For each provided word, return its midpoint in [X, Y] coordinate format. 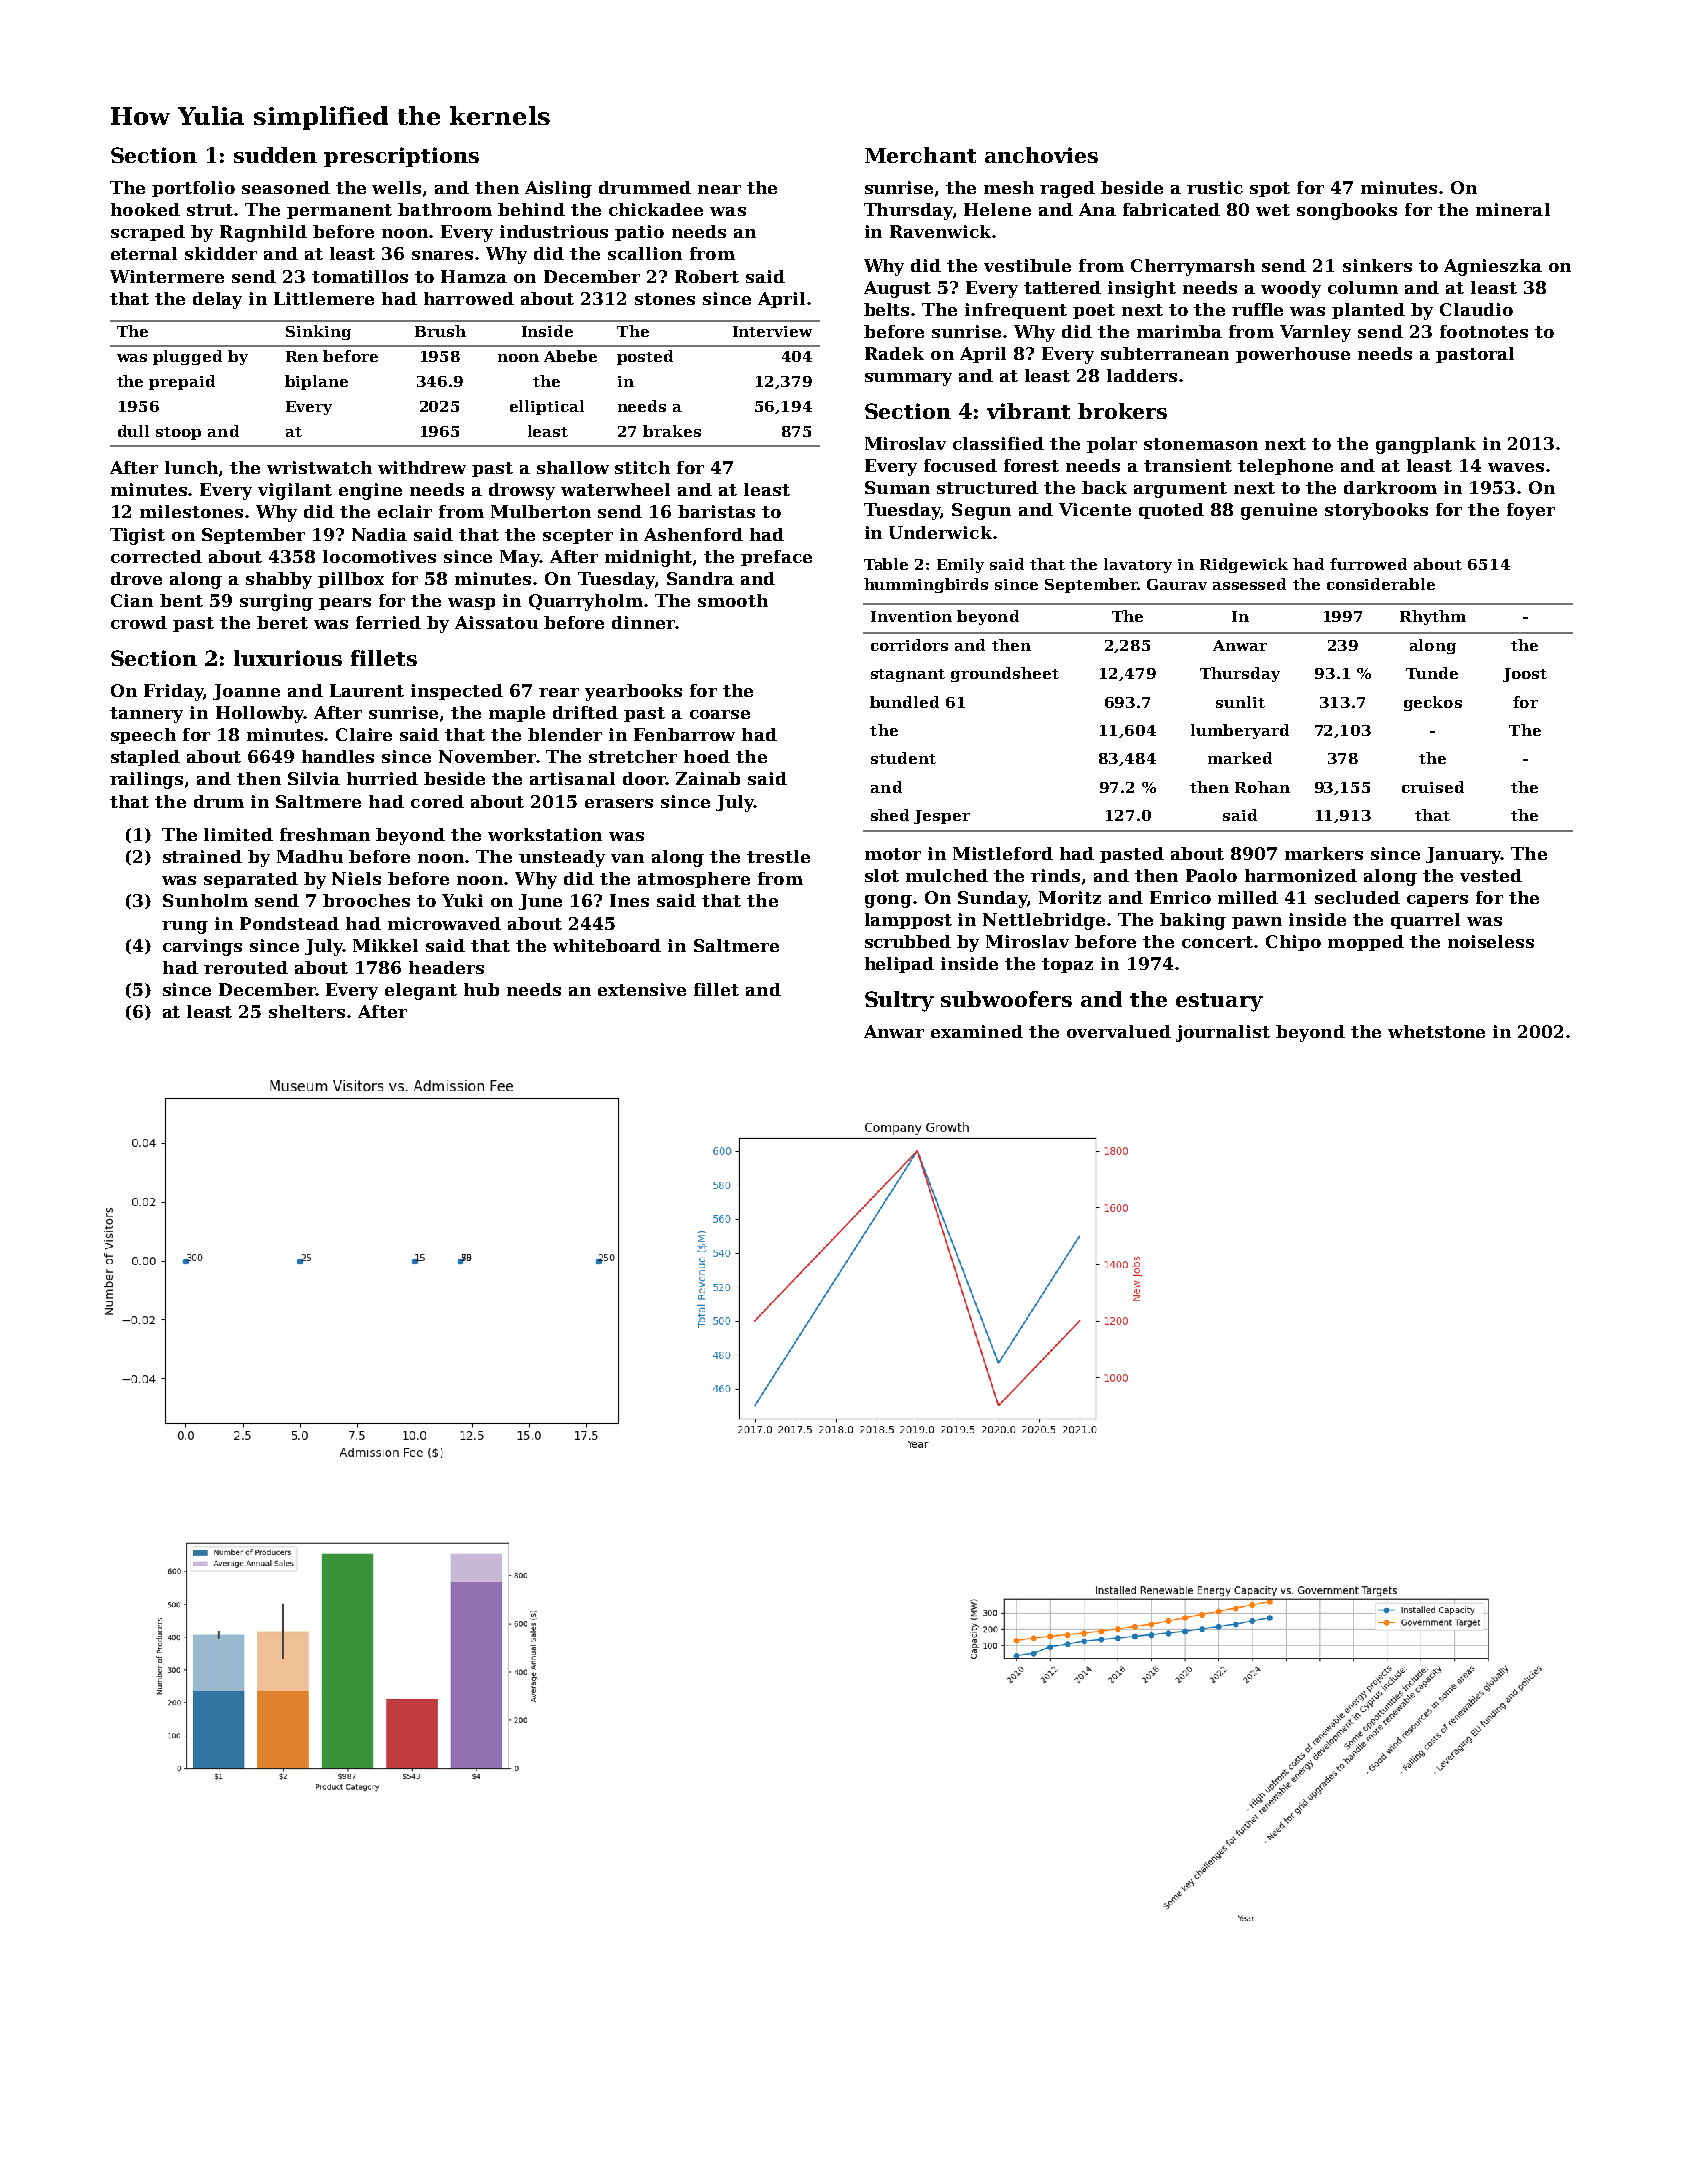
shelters [307, 1011]
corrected [156, 556]
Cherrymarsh [1193, 267]
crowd [139, 622]
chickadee [656, 209]
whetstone [1436, 1031]
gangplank [1426, 445]
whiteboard [607, 945]
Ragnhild [263, 233]
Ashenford [693, 534]
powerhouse [1293, 355]
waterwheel [615, 489]
